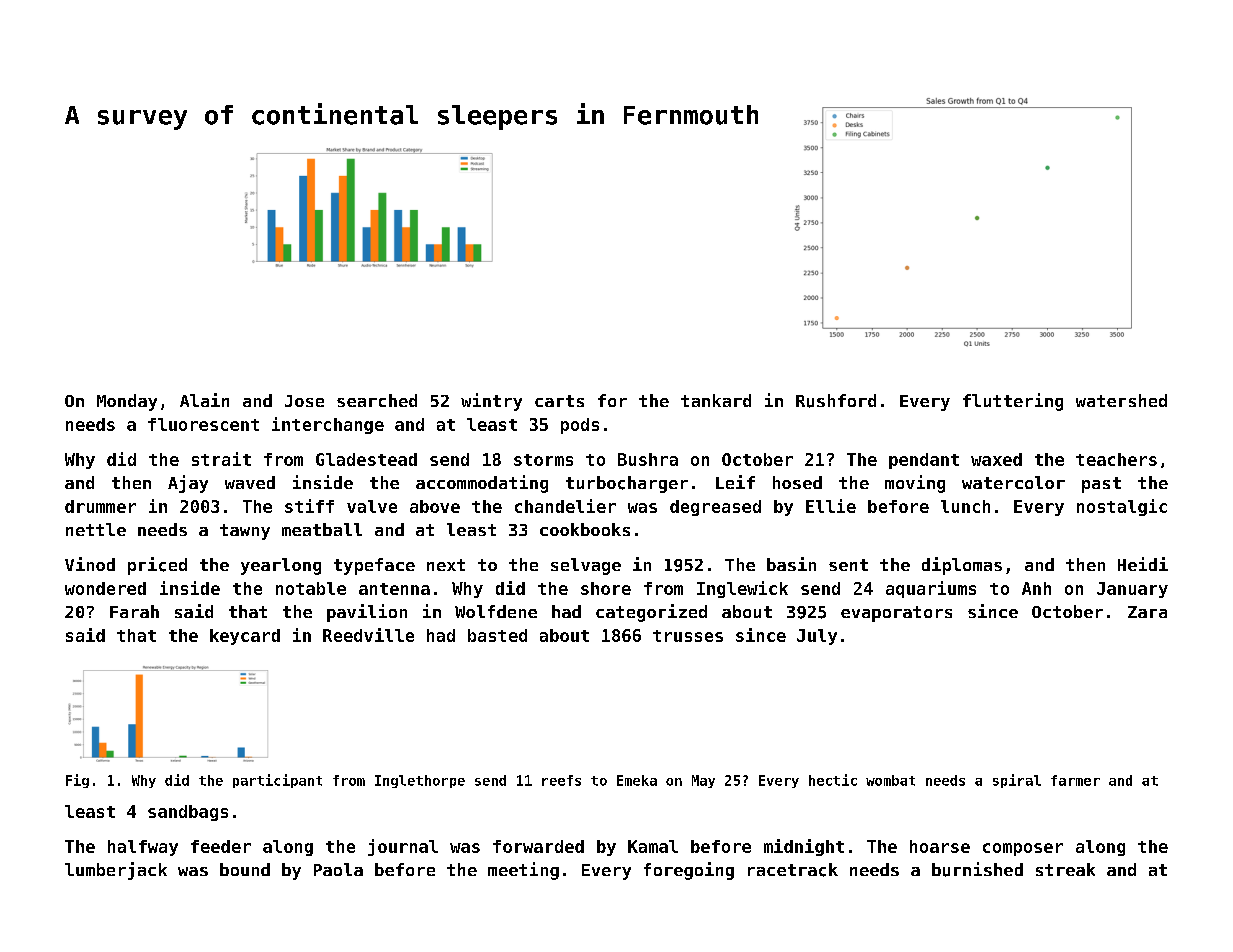 The image size is (1233, 952). Describe the element at coordinates (116, 871) in the screenshot. I see `lumberjack` at that location.
